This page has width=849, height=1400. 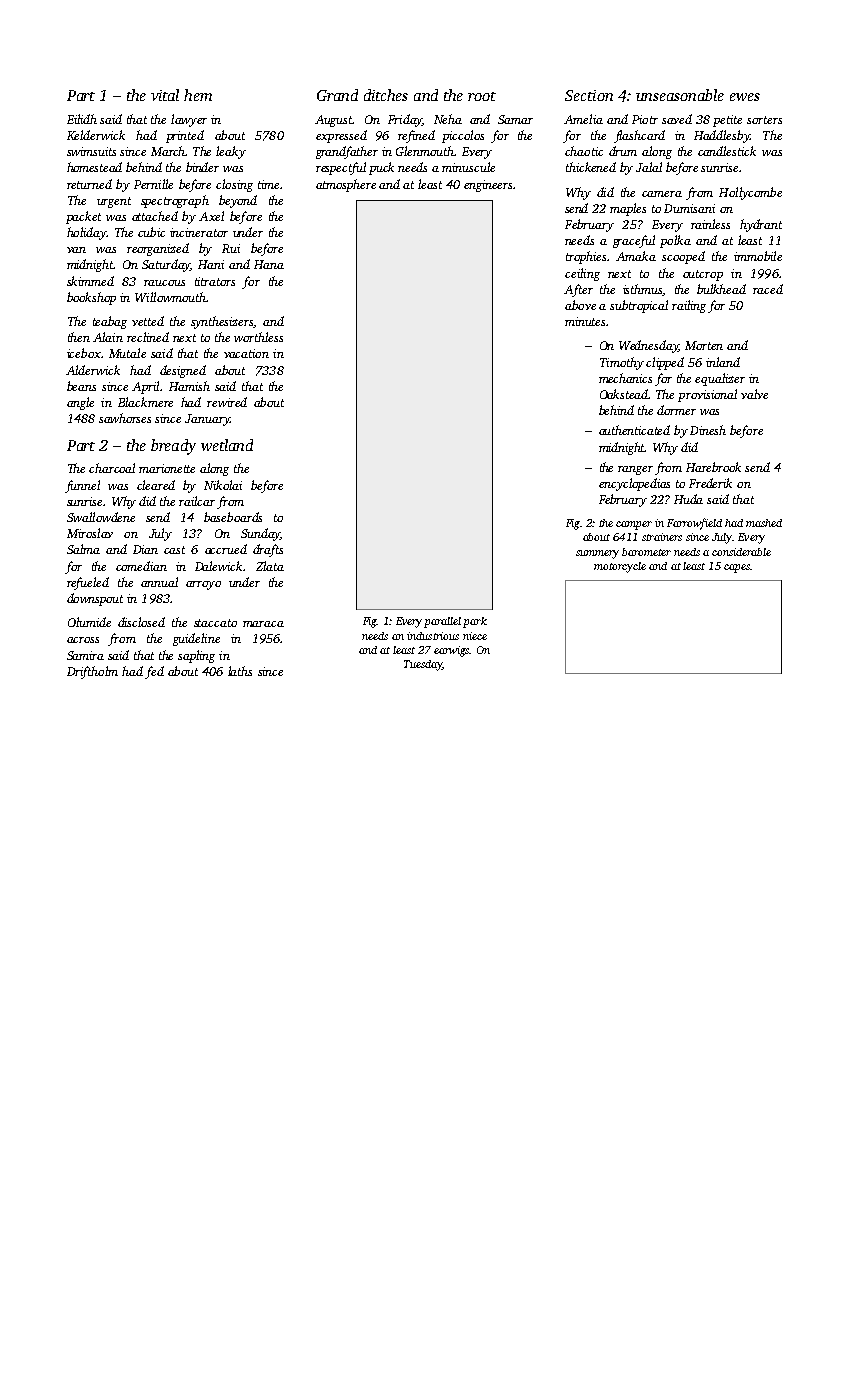 What do you see at coordinates (704, 345) in the page?
I see `Morten` at bounding box center [704, 345].
